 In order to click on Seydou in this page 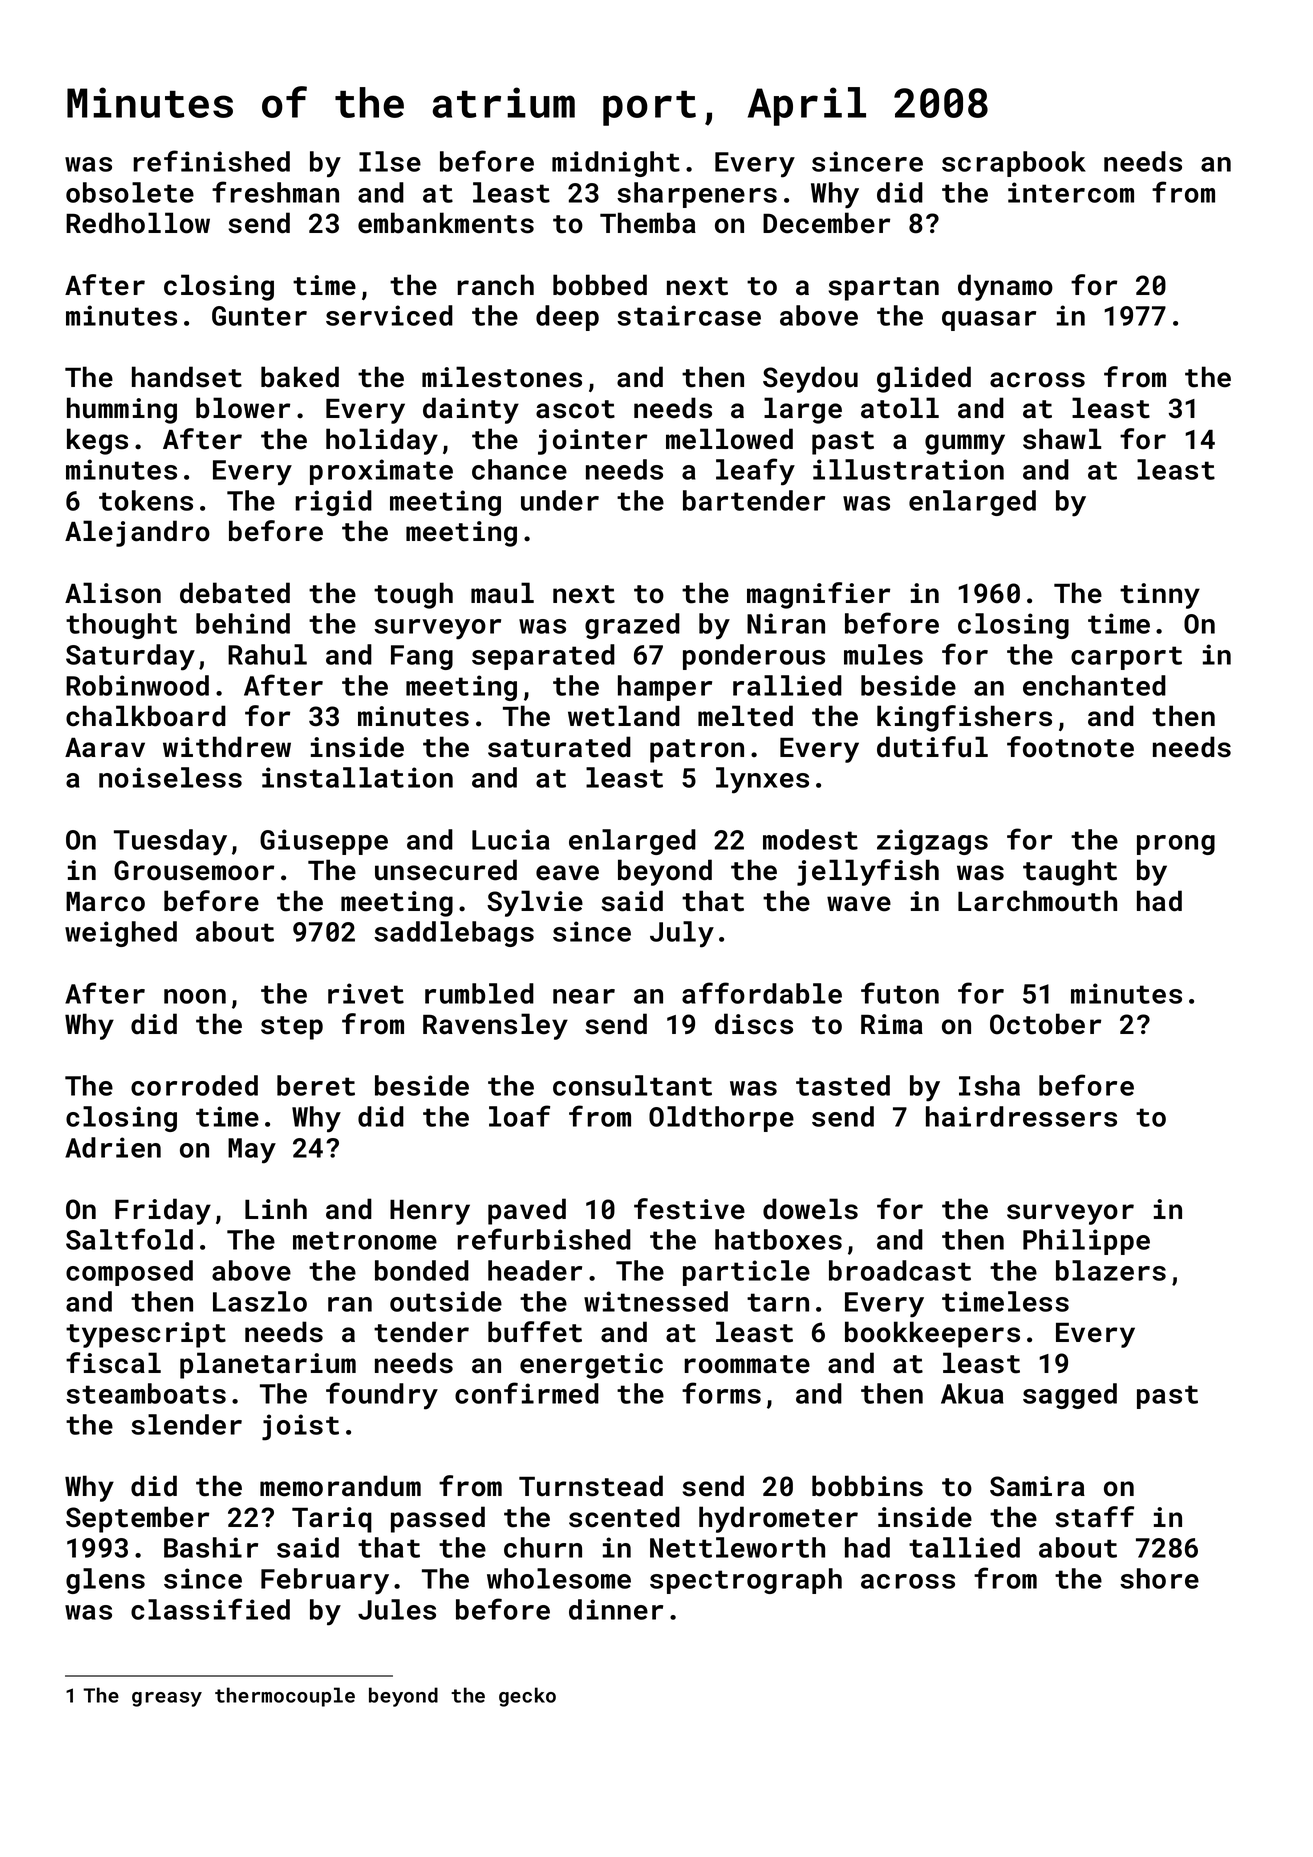, I will do `click(810, 379)`.
